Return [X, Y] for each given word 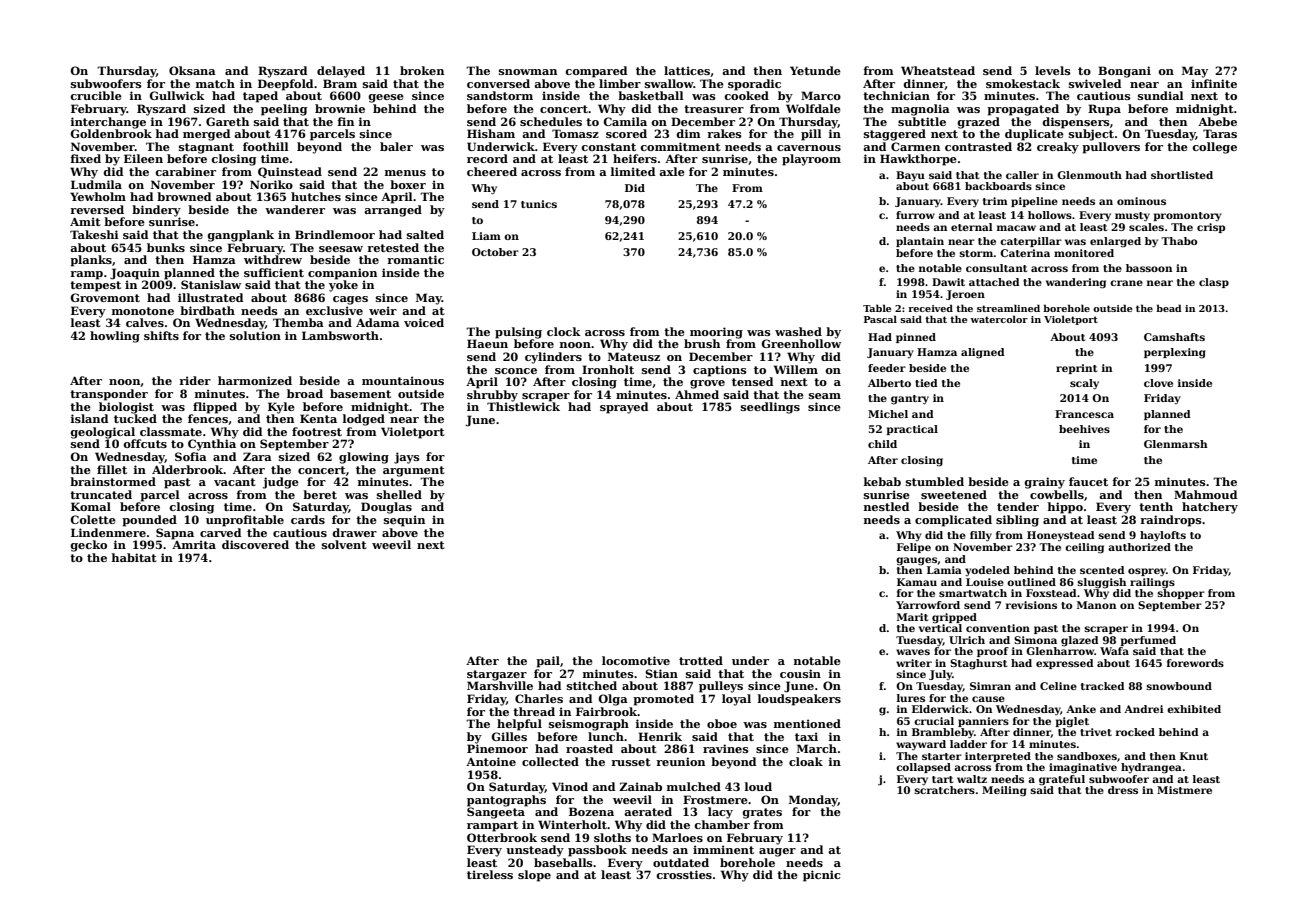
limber [620, 83]
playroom [811, 160]
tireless [490, 874]
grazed [978, 123]
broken [422, 70]
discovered [255, 544]
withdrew [273, 259]
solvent [344, 544]
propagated [1023, 110]
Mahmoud [1205, 494]
